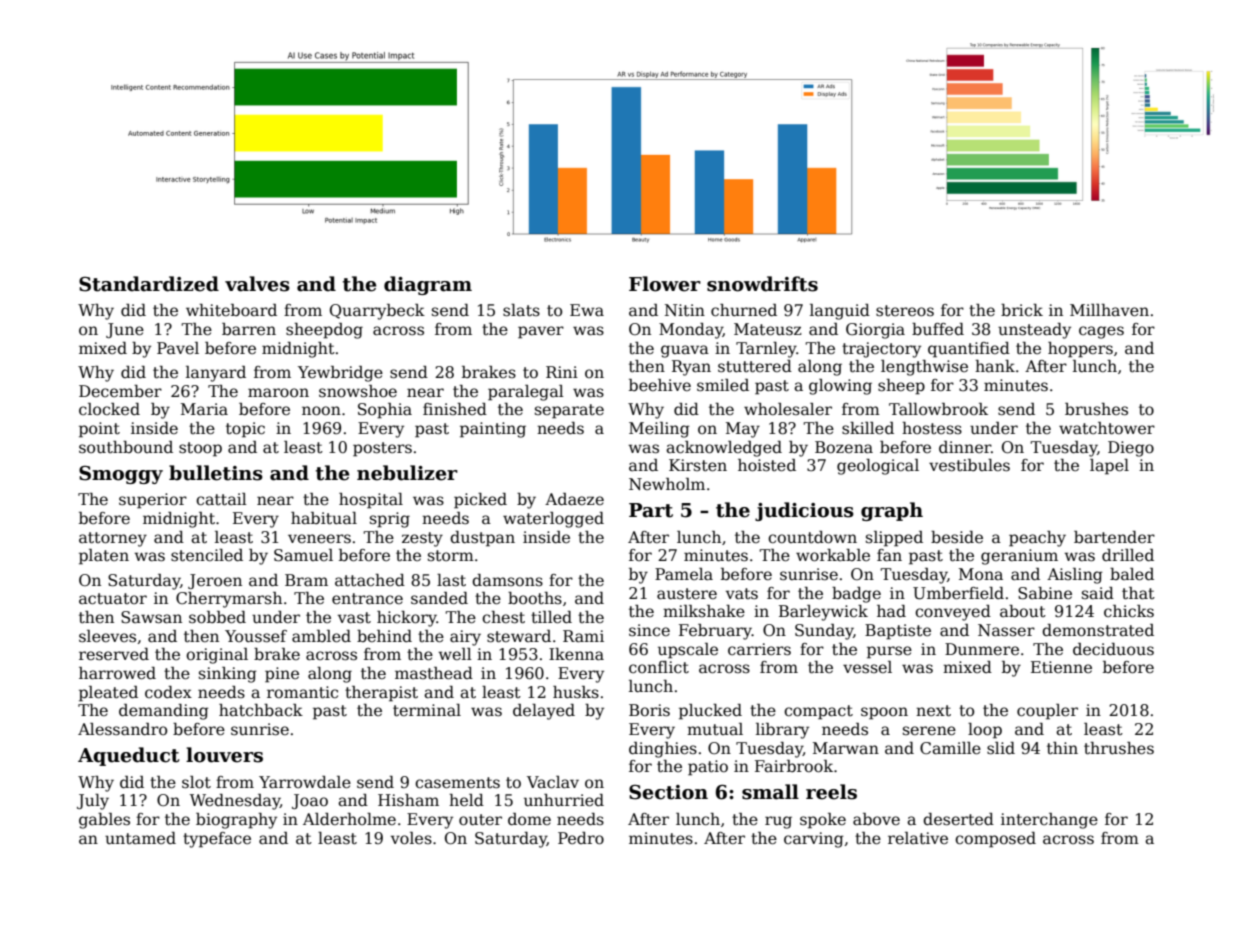  Describe the element at coordinates (526, 393) in the screenshot. I see `paralegal` at that location.
